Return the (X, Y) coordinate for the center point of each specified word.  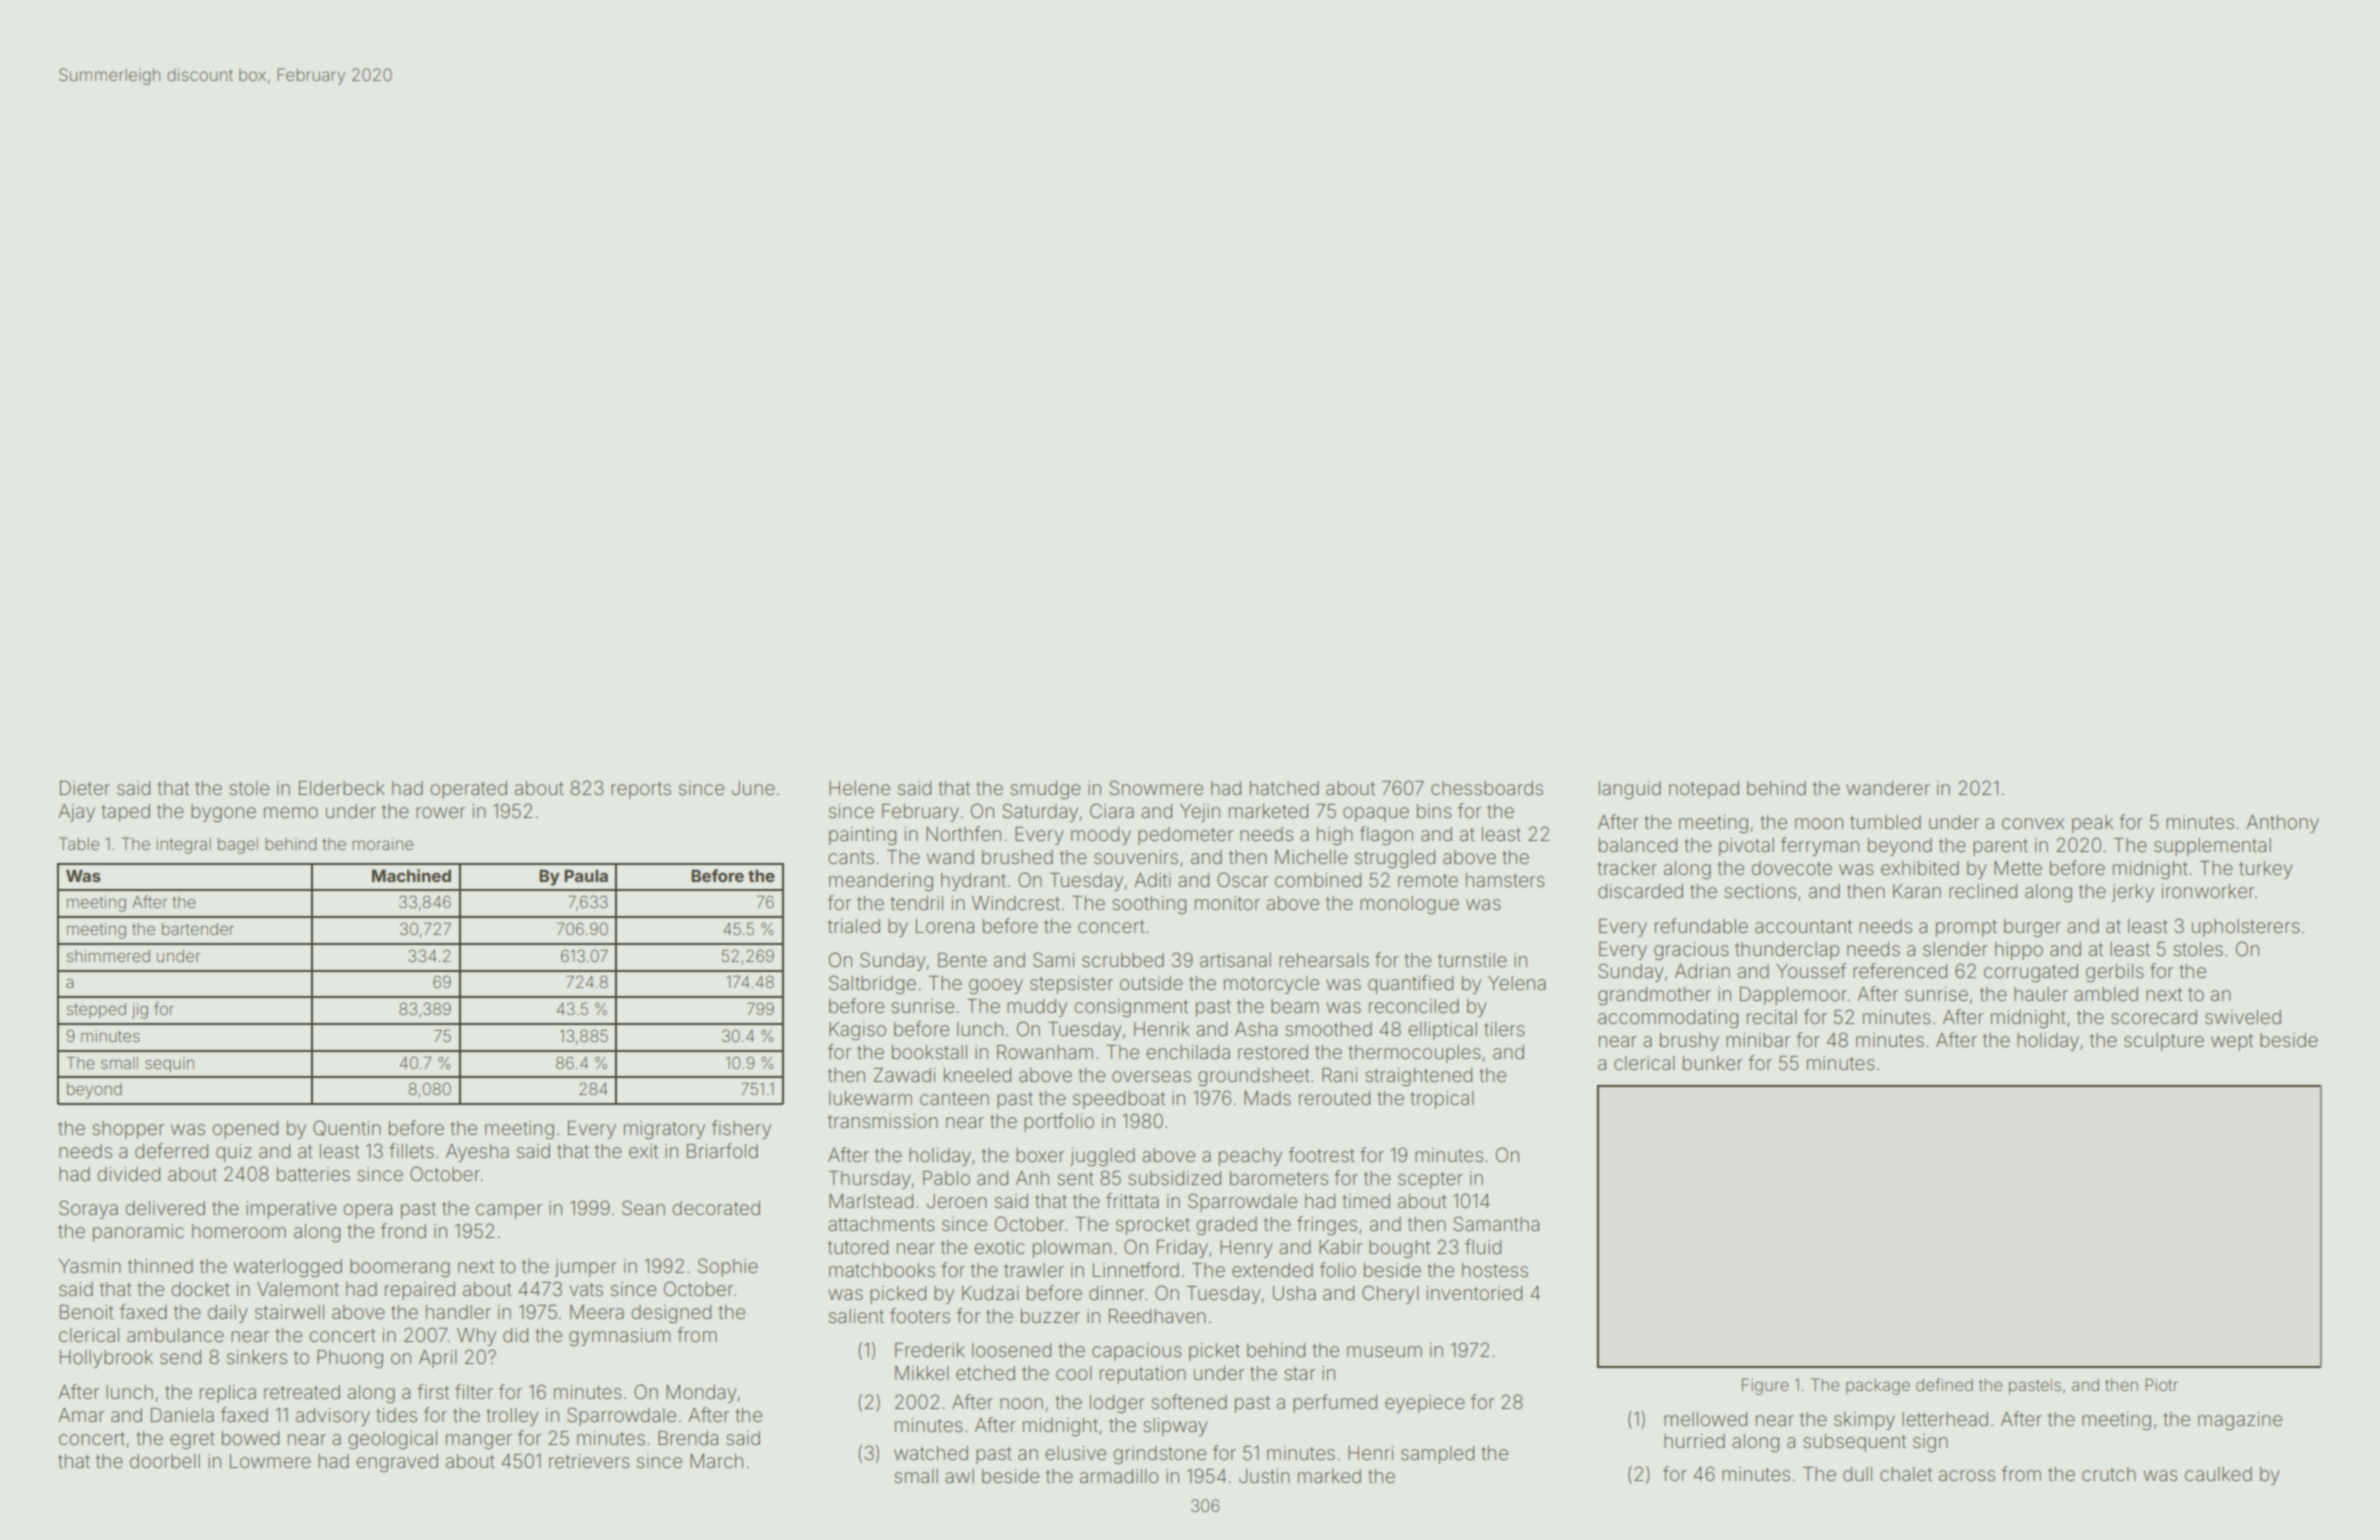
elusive (1075, 1453)
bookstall (929, 1052)
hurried (1694, 1441)
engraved (397, 1463)
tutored (858, 1247)
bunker (1713, 1063)
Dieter (85, 788)
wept (2232, 1042)
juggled (1102, 1157)
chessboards (1487, 788)
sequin (169, 1065)
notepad (1704, 790)
